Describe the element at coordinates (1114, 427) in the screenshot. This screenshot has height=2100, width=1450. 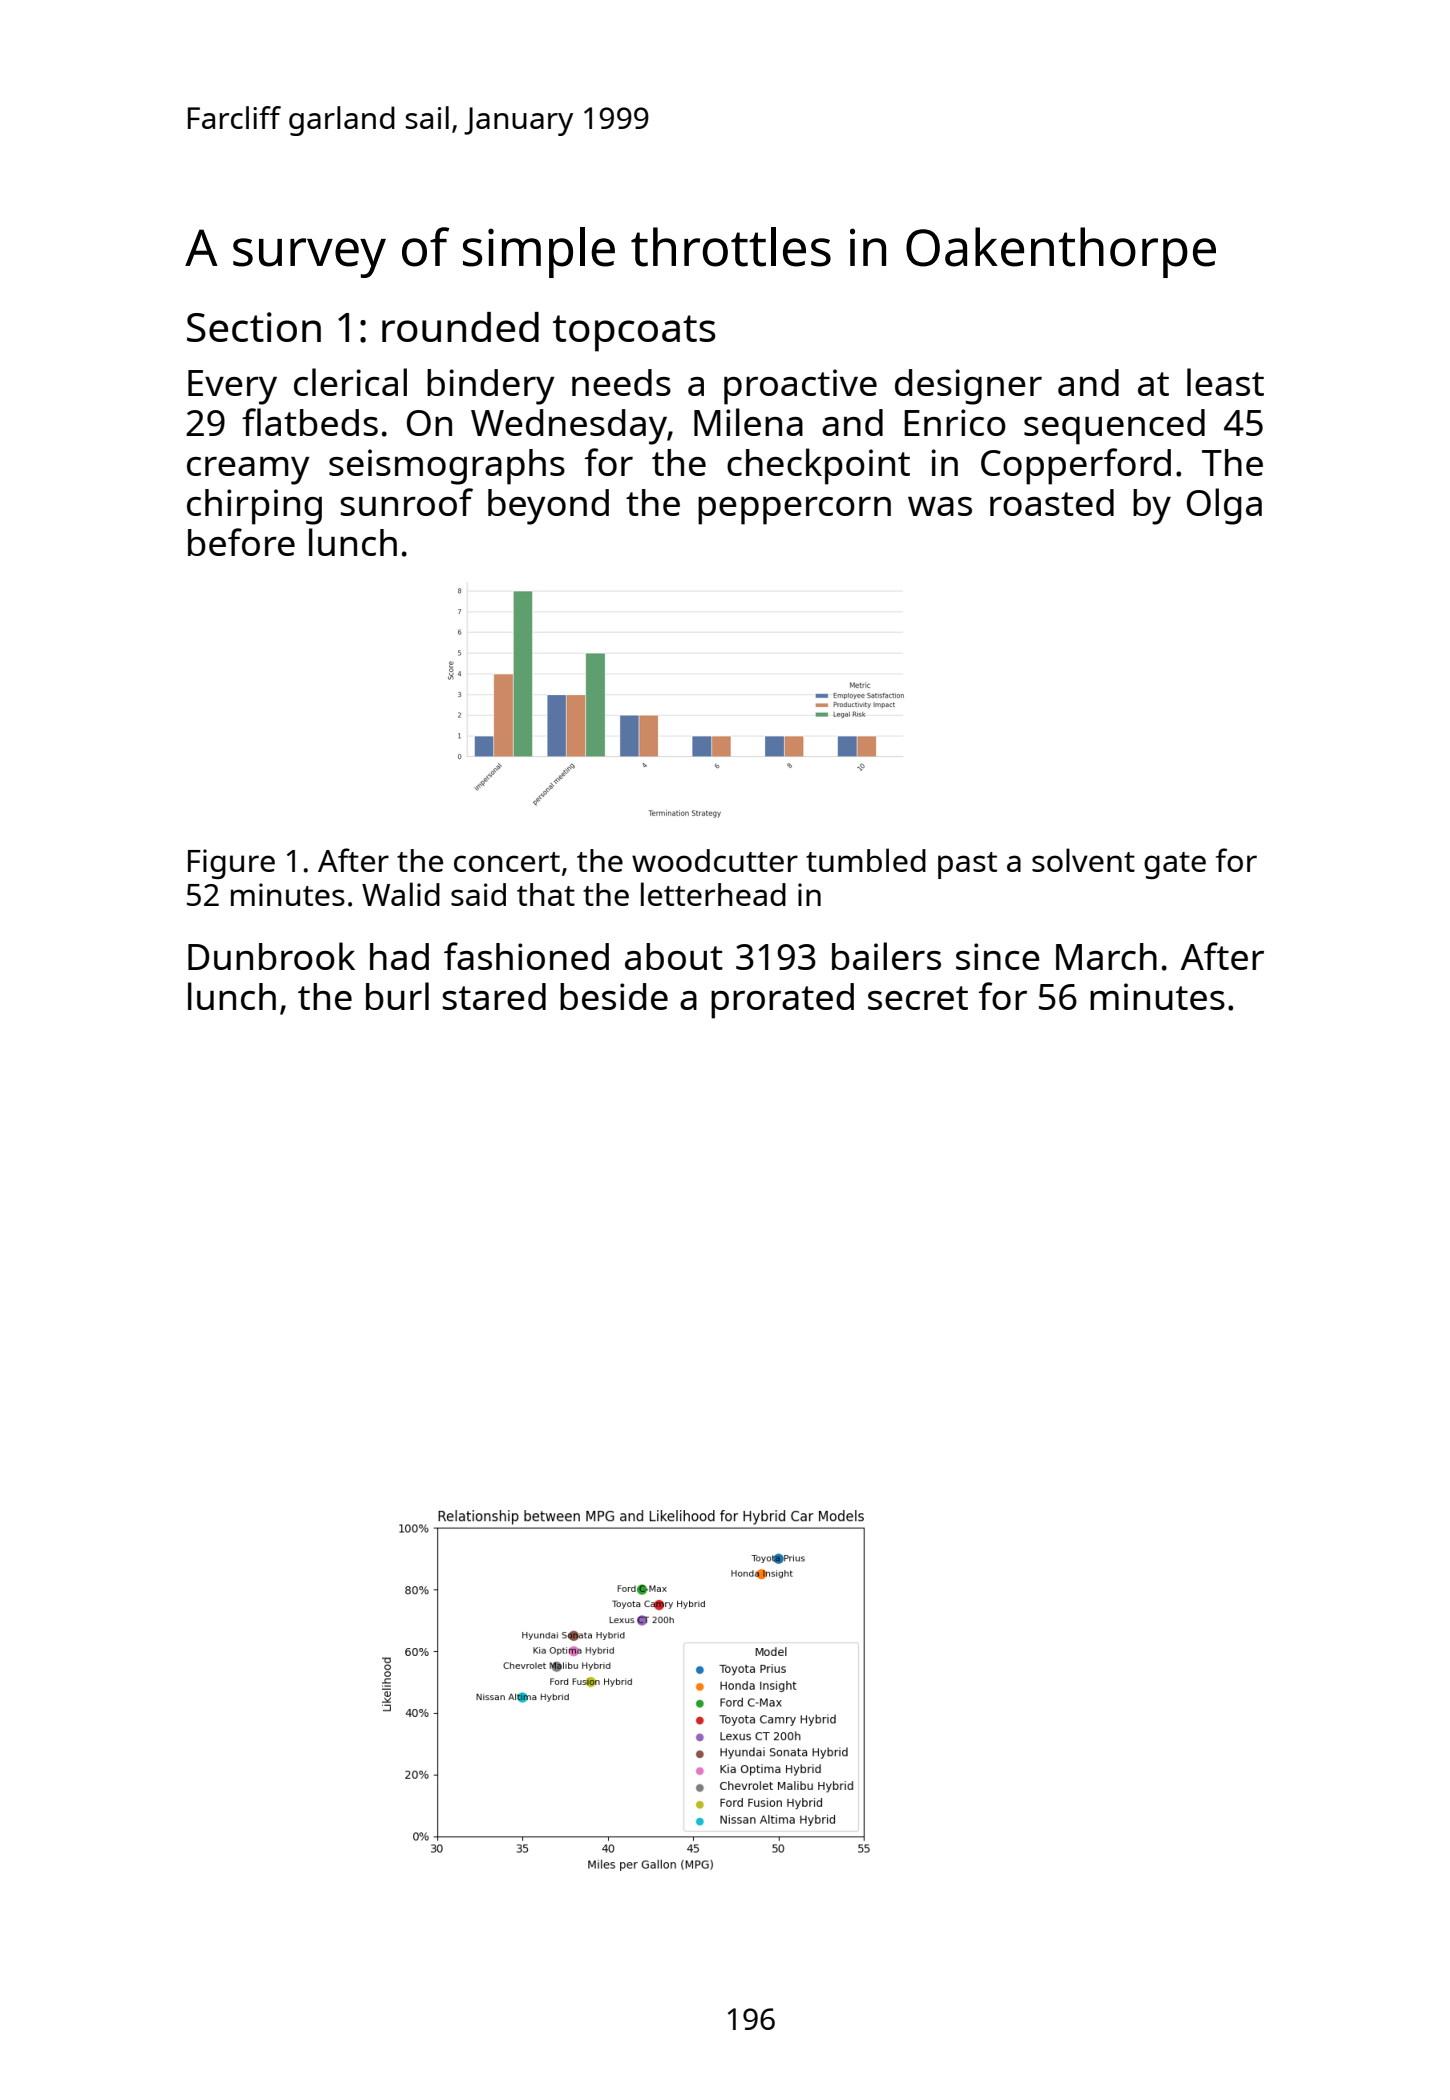
I see `sequenced` at that location.
